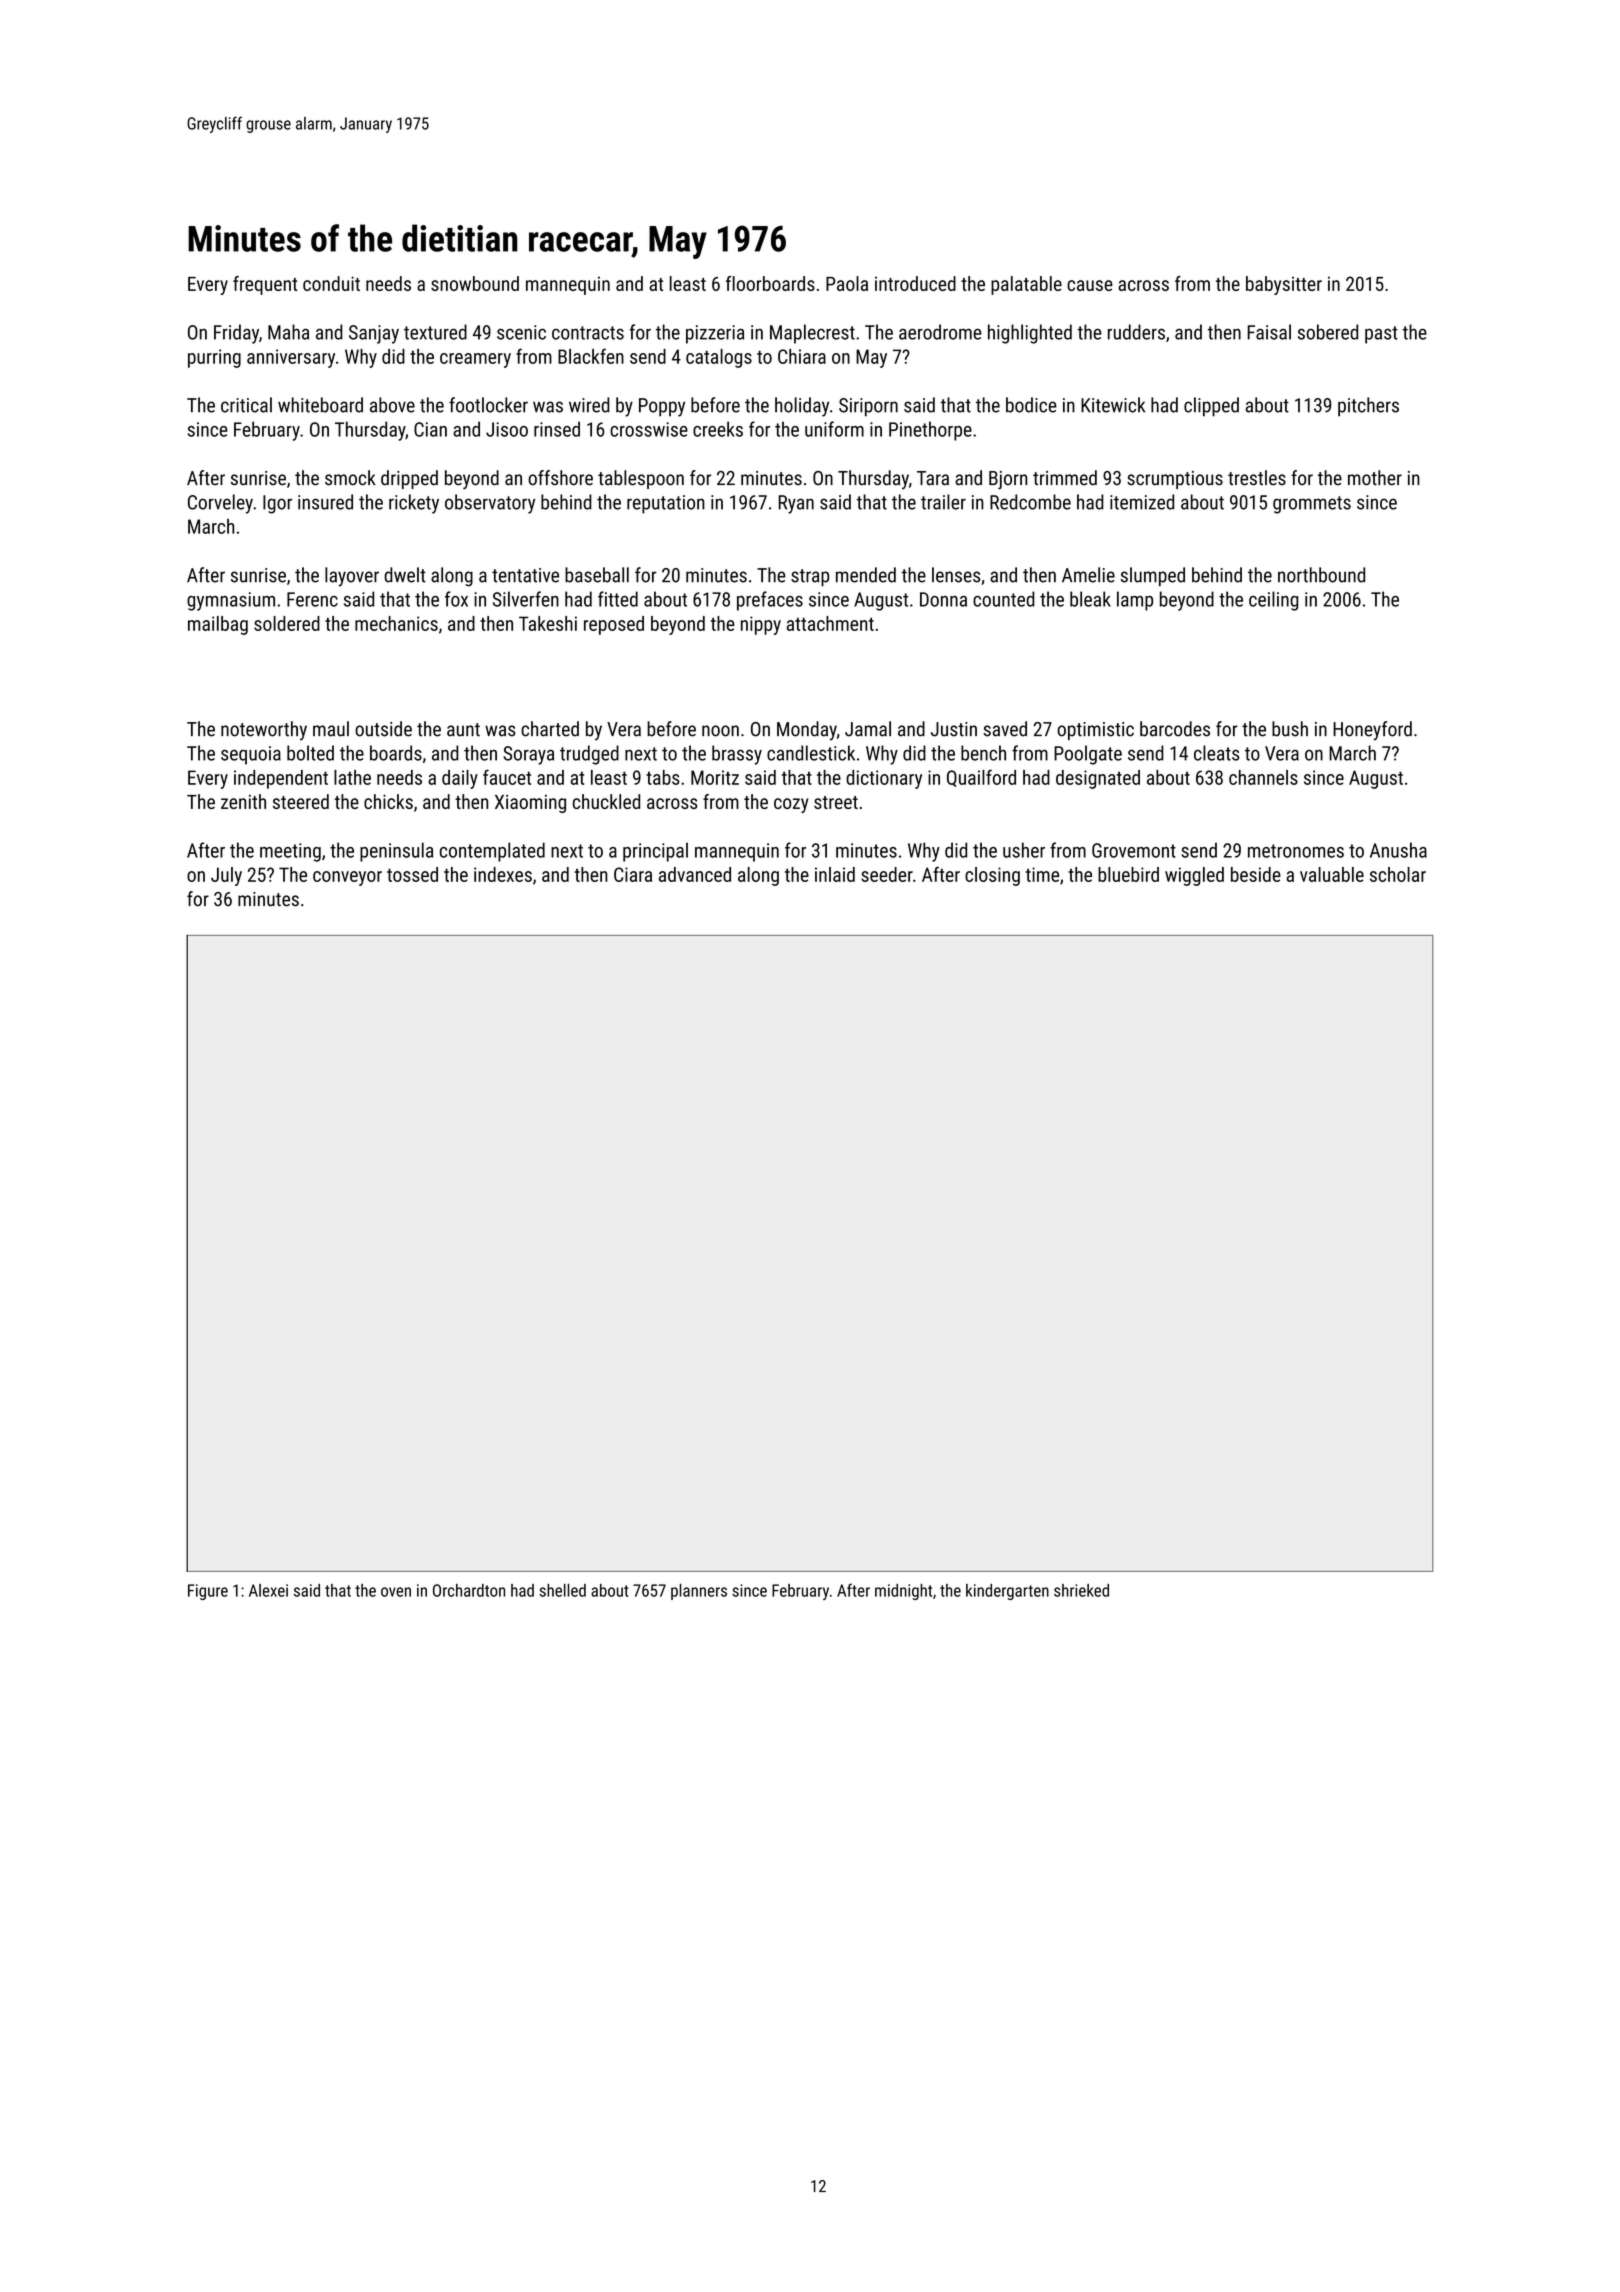 Image resolution: width=1620 pixels, height=2292 pixels. What do you see at coordinates (331, 283) in the screenshot?
I see `conduit` at bounding box center [331, 283].
